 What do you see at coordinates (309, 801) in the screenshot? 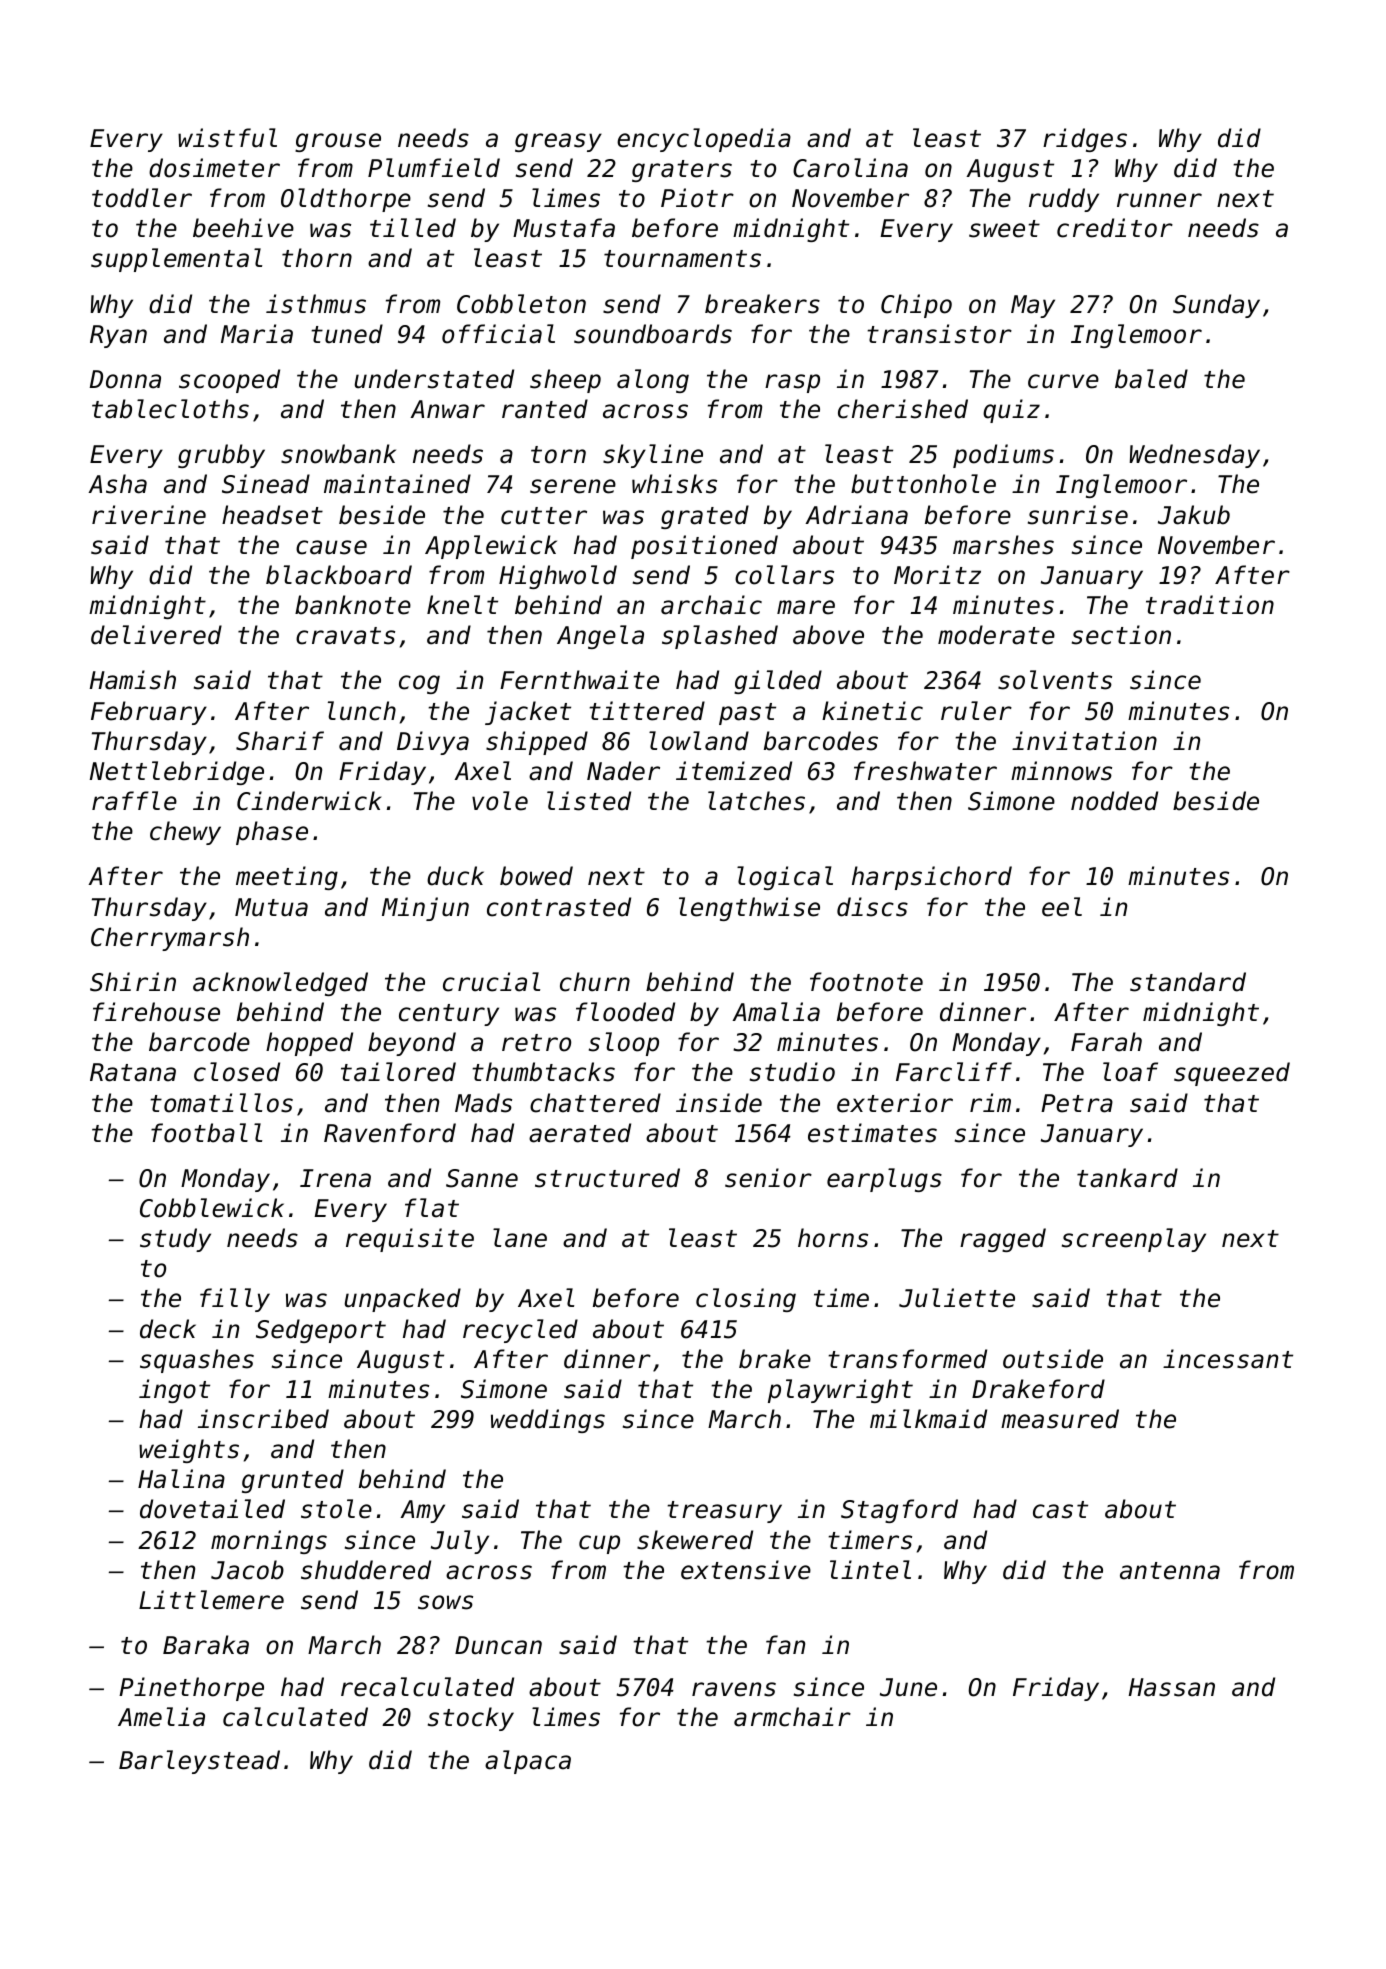
I see `Cinderwick` at bounding box center [309, 801].
